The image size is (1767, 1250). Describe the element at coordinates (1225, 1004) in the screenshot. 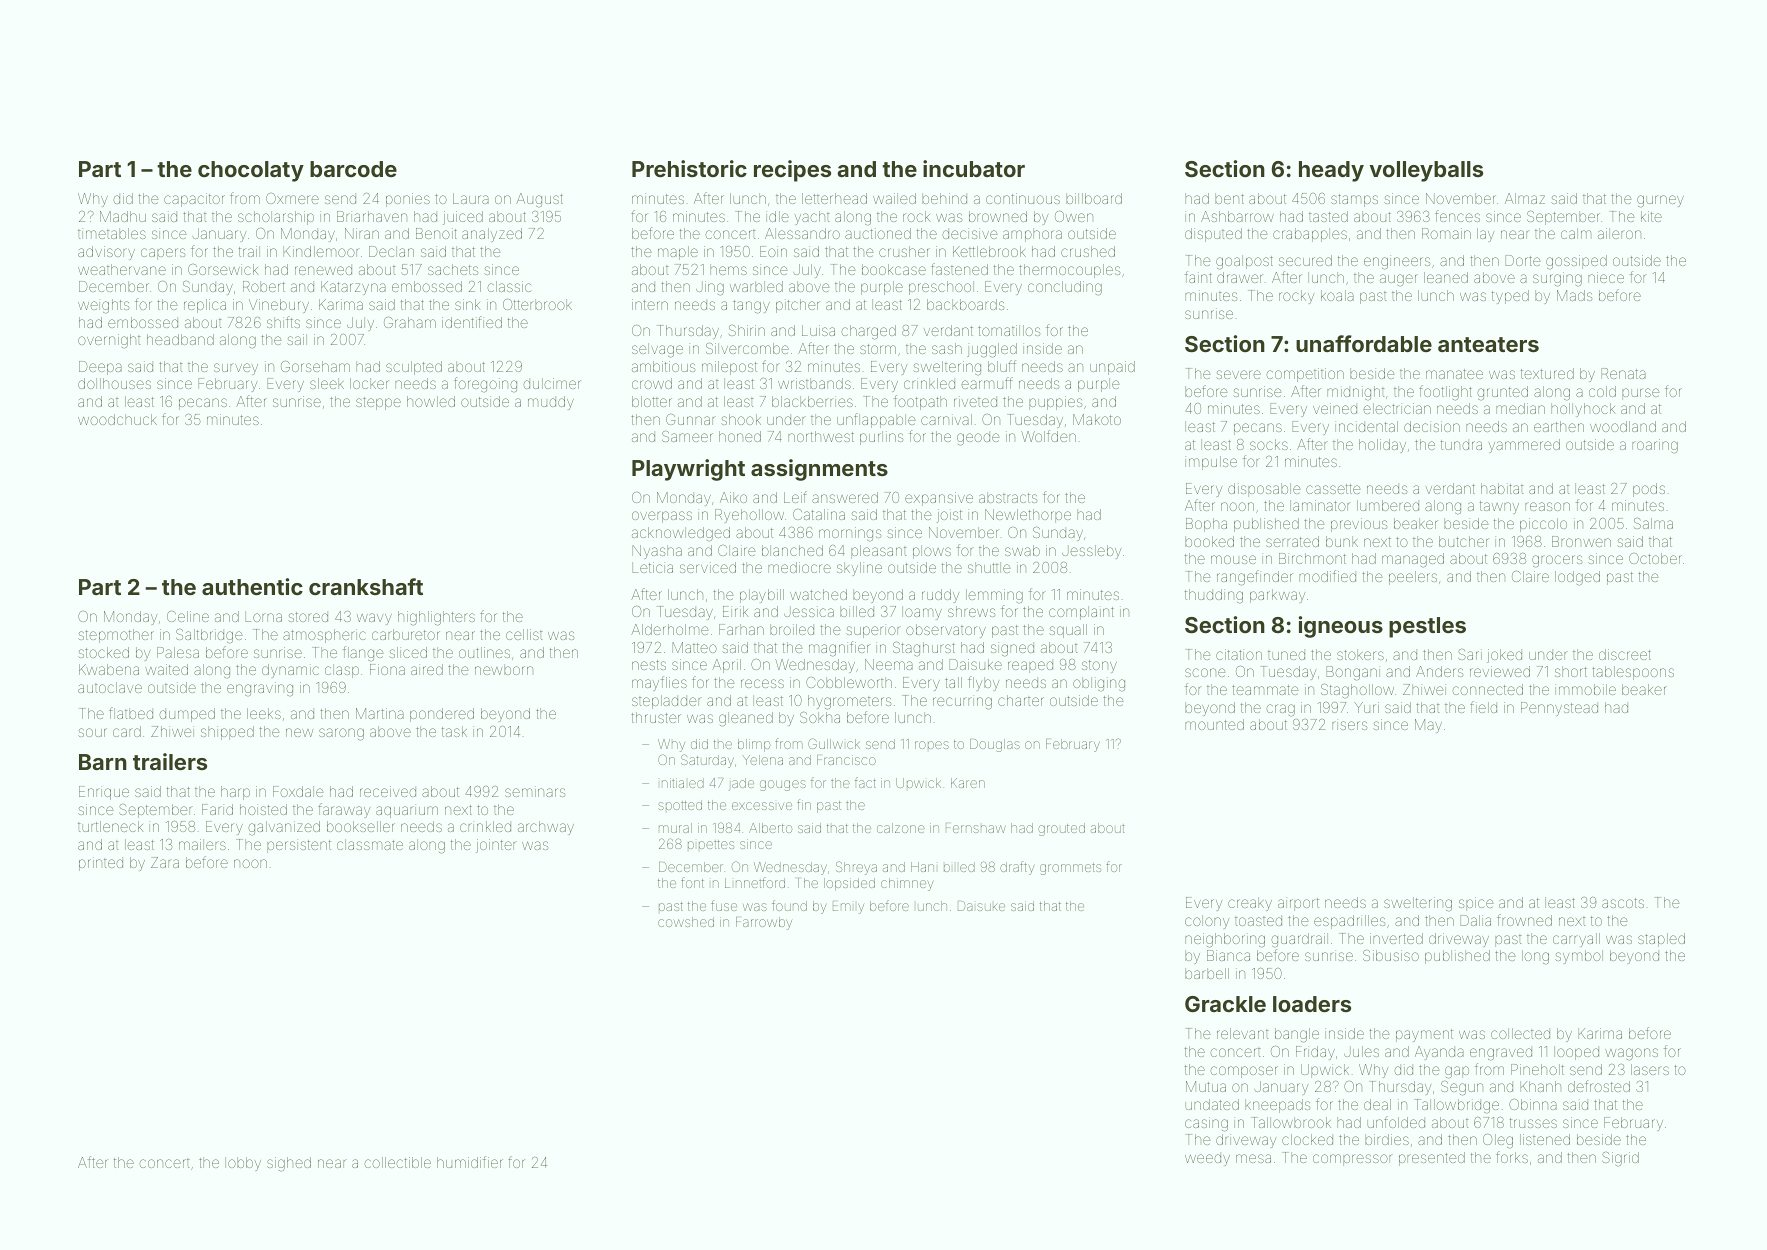

I see `Grackle` at that location.
